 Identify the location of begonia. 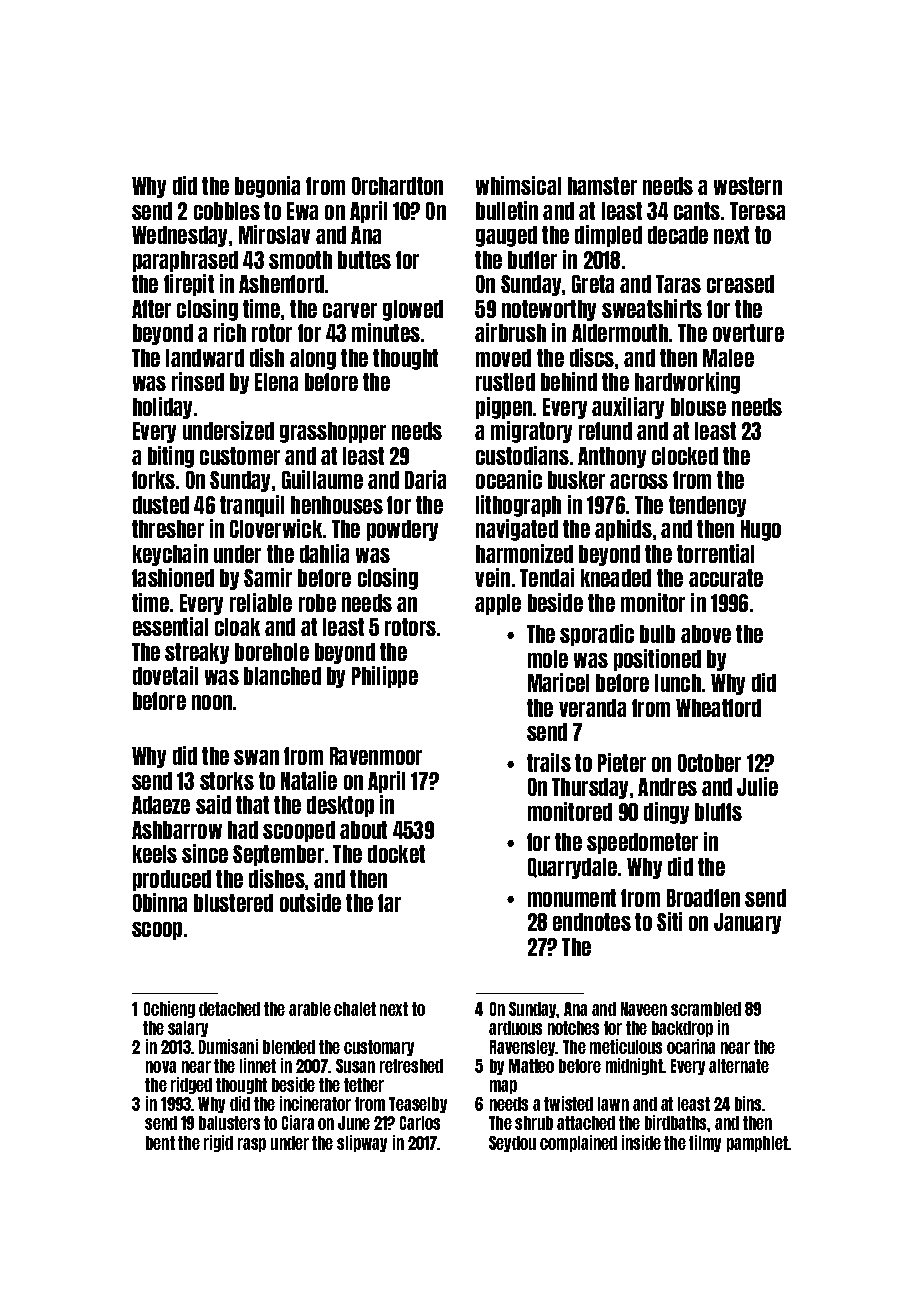
(267, 187).
